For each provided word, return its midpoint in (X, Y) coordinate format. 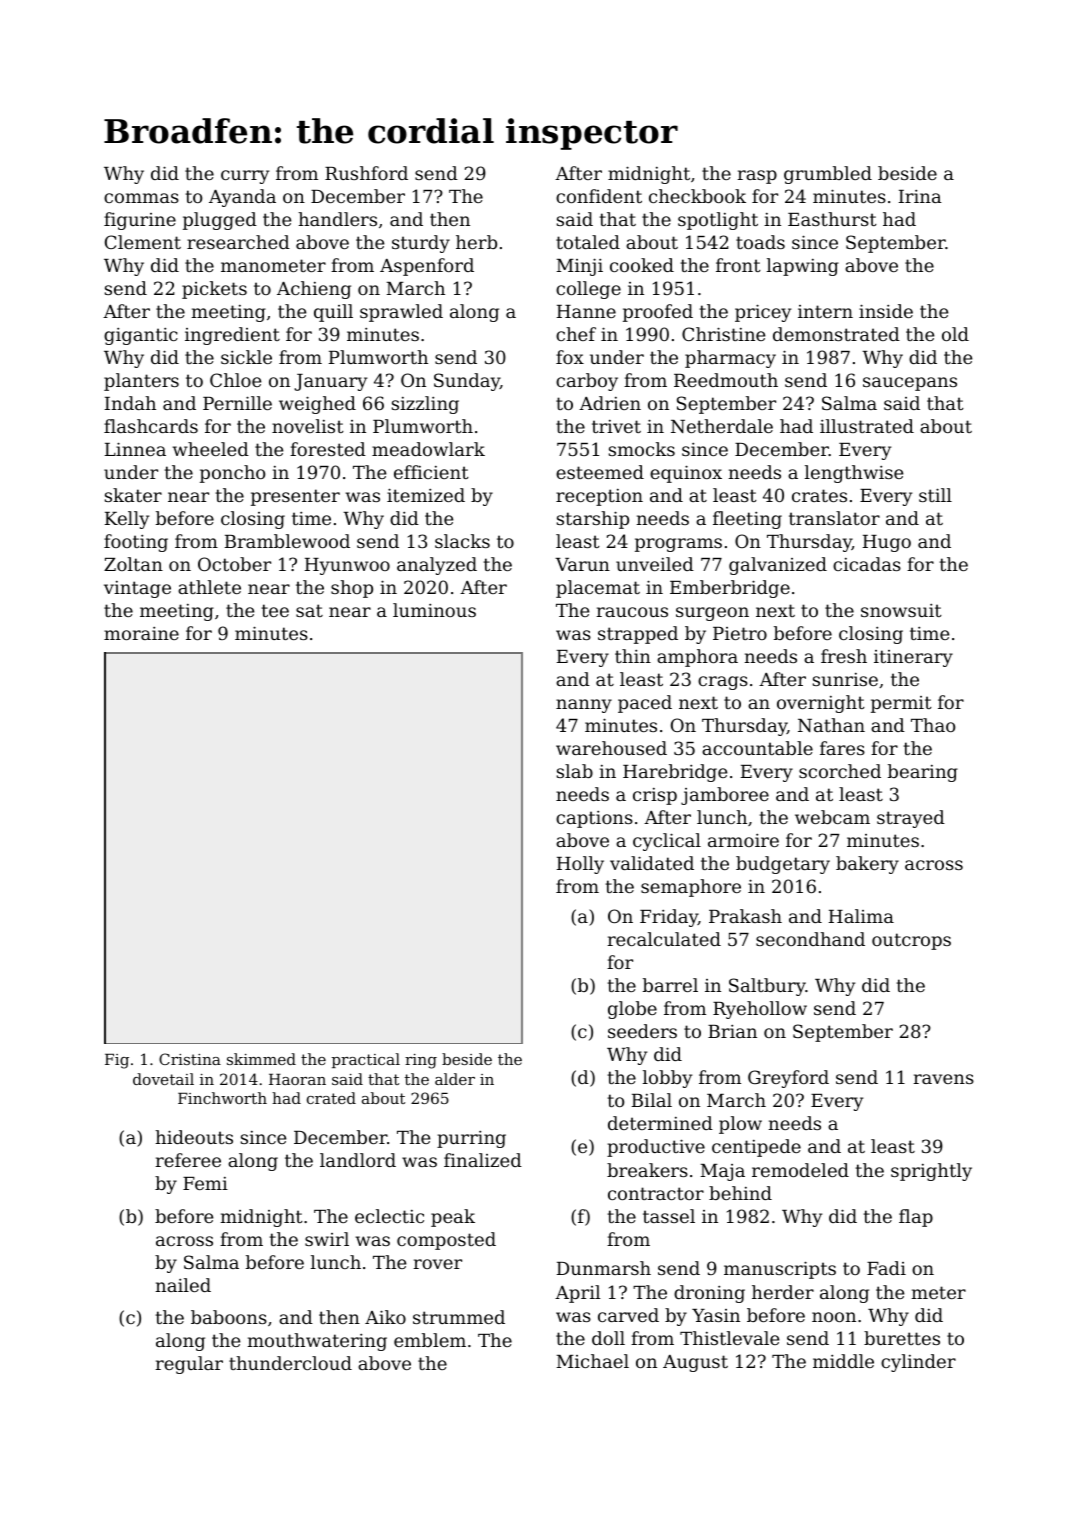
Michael (592, 1361)
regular (189, 1365)
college (588, 290)
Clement (143, 242)
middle (843, 1361)
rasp (757, 177)
